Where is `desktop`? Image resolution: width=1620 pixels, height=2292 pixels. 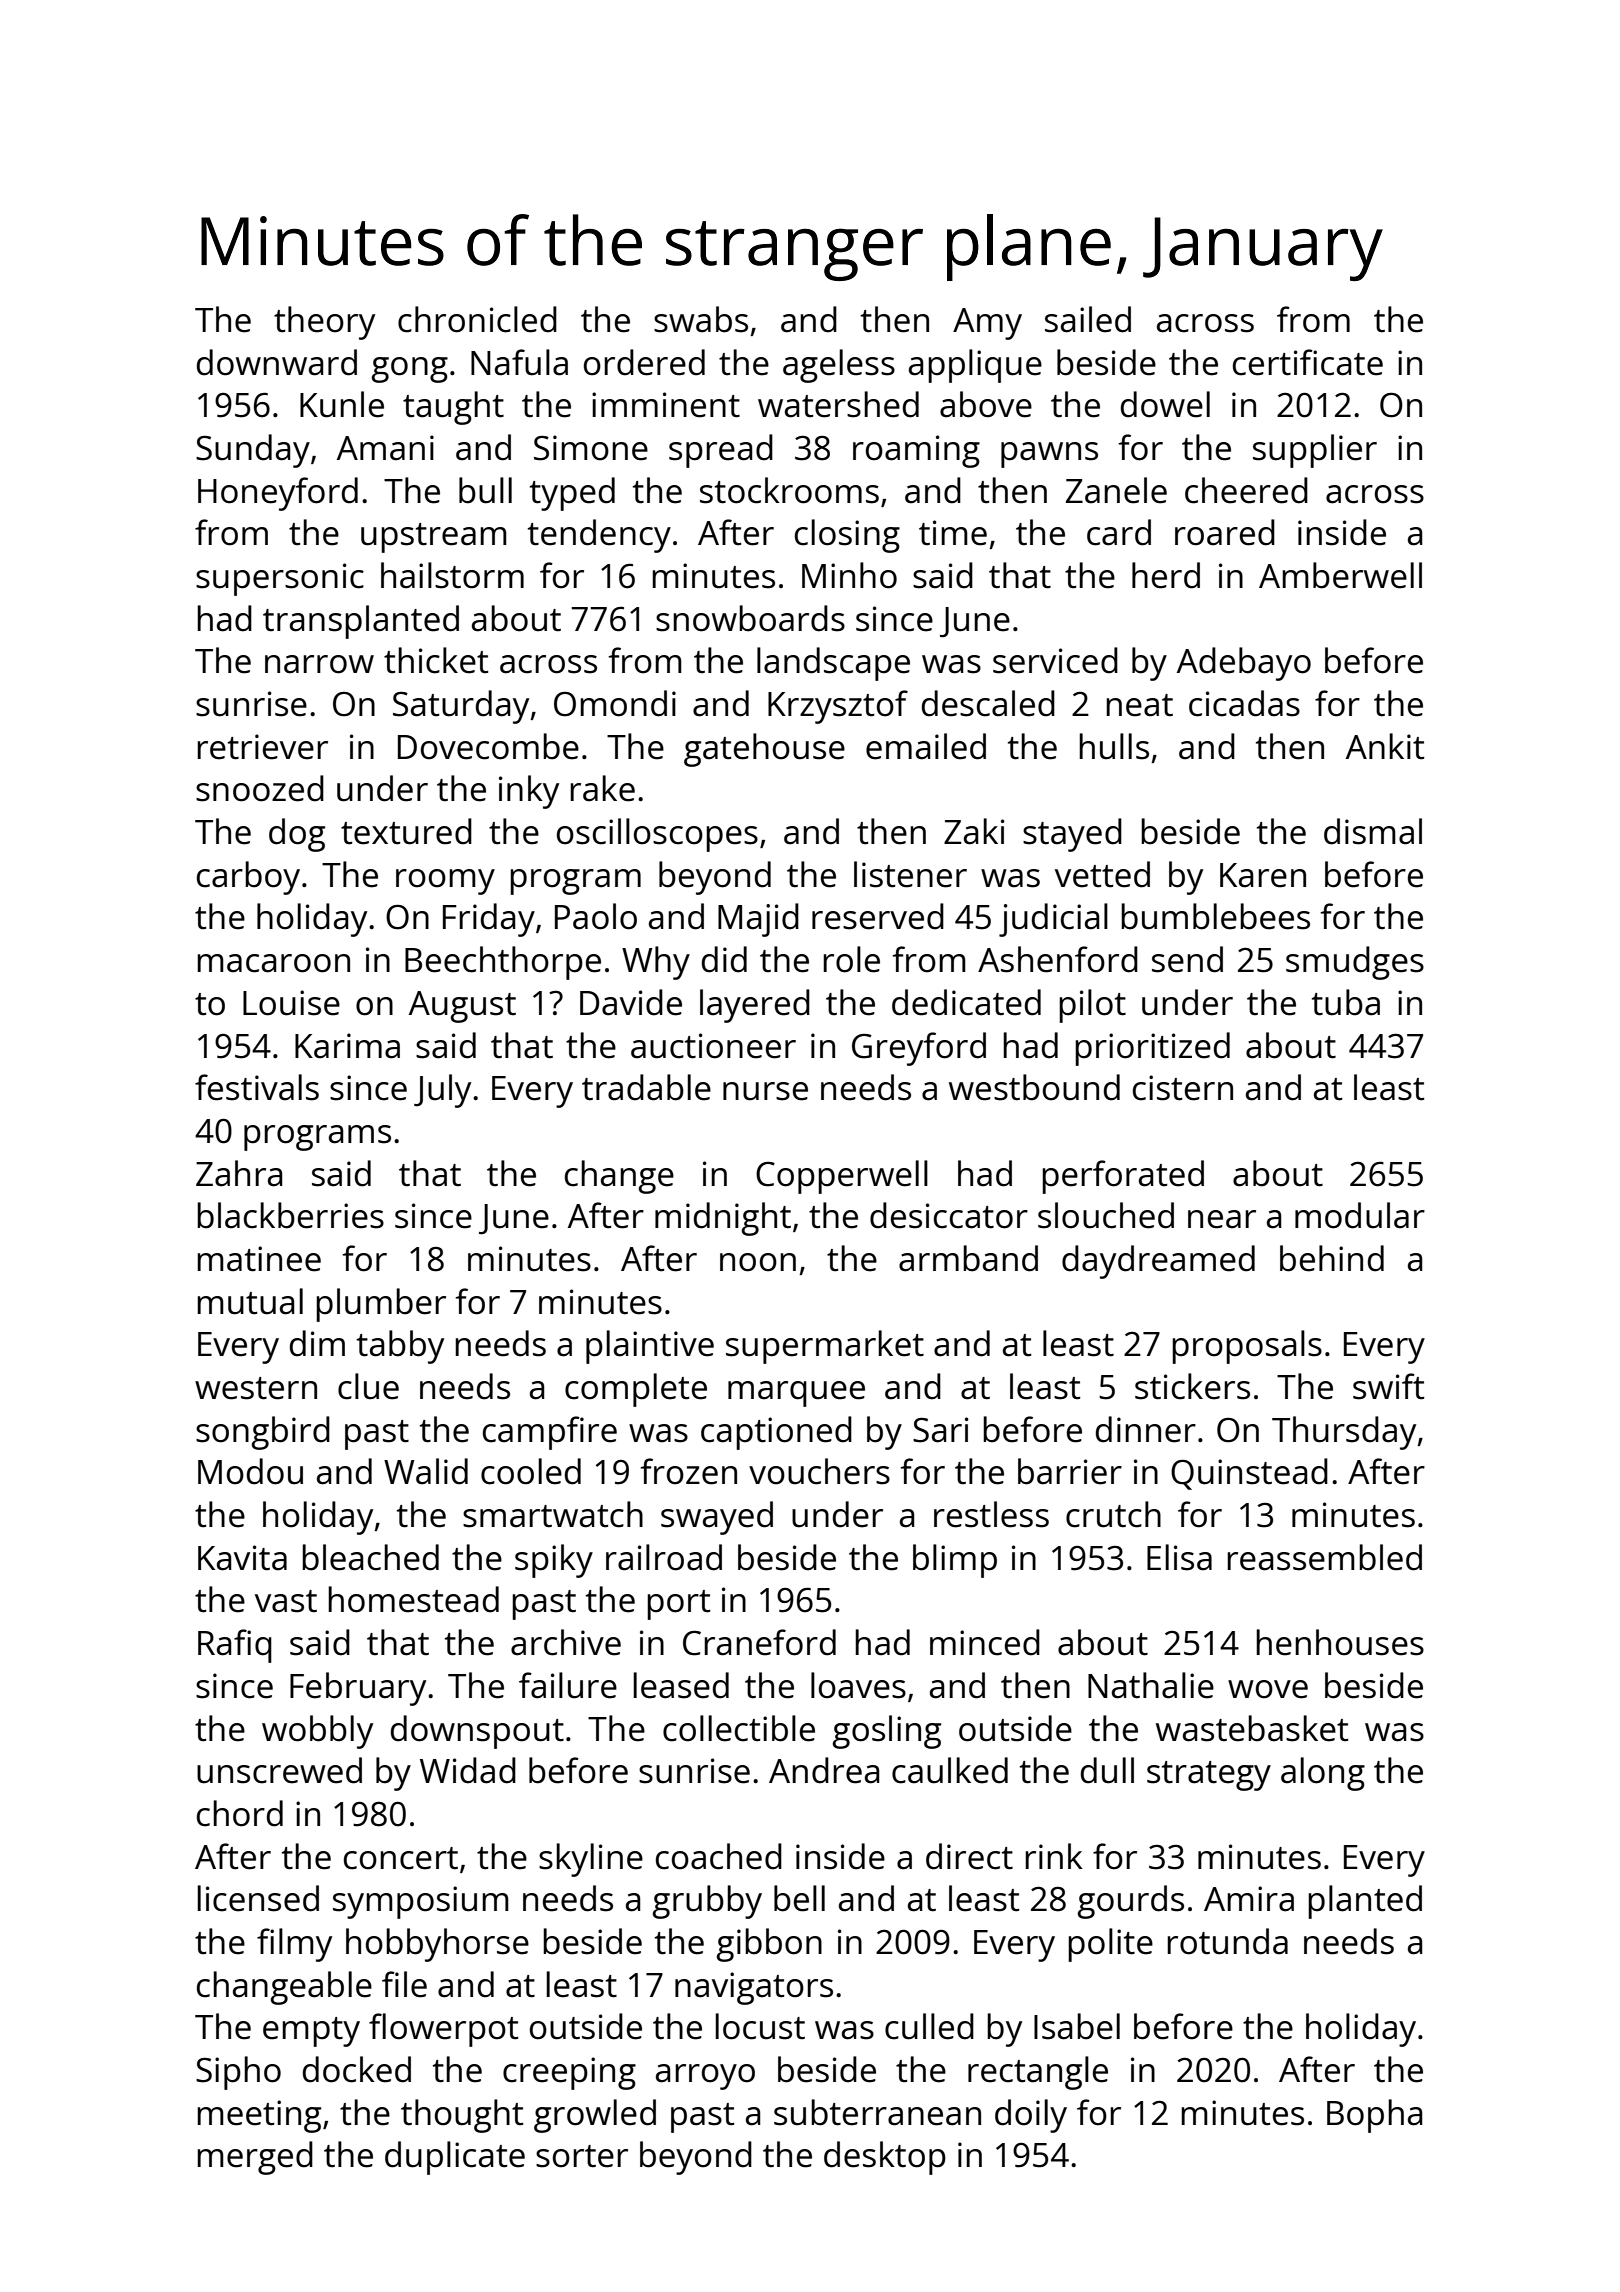
desktop is located at coordinates (885, 2158).
